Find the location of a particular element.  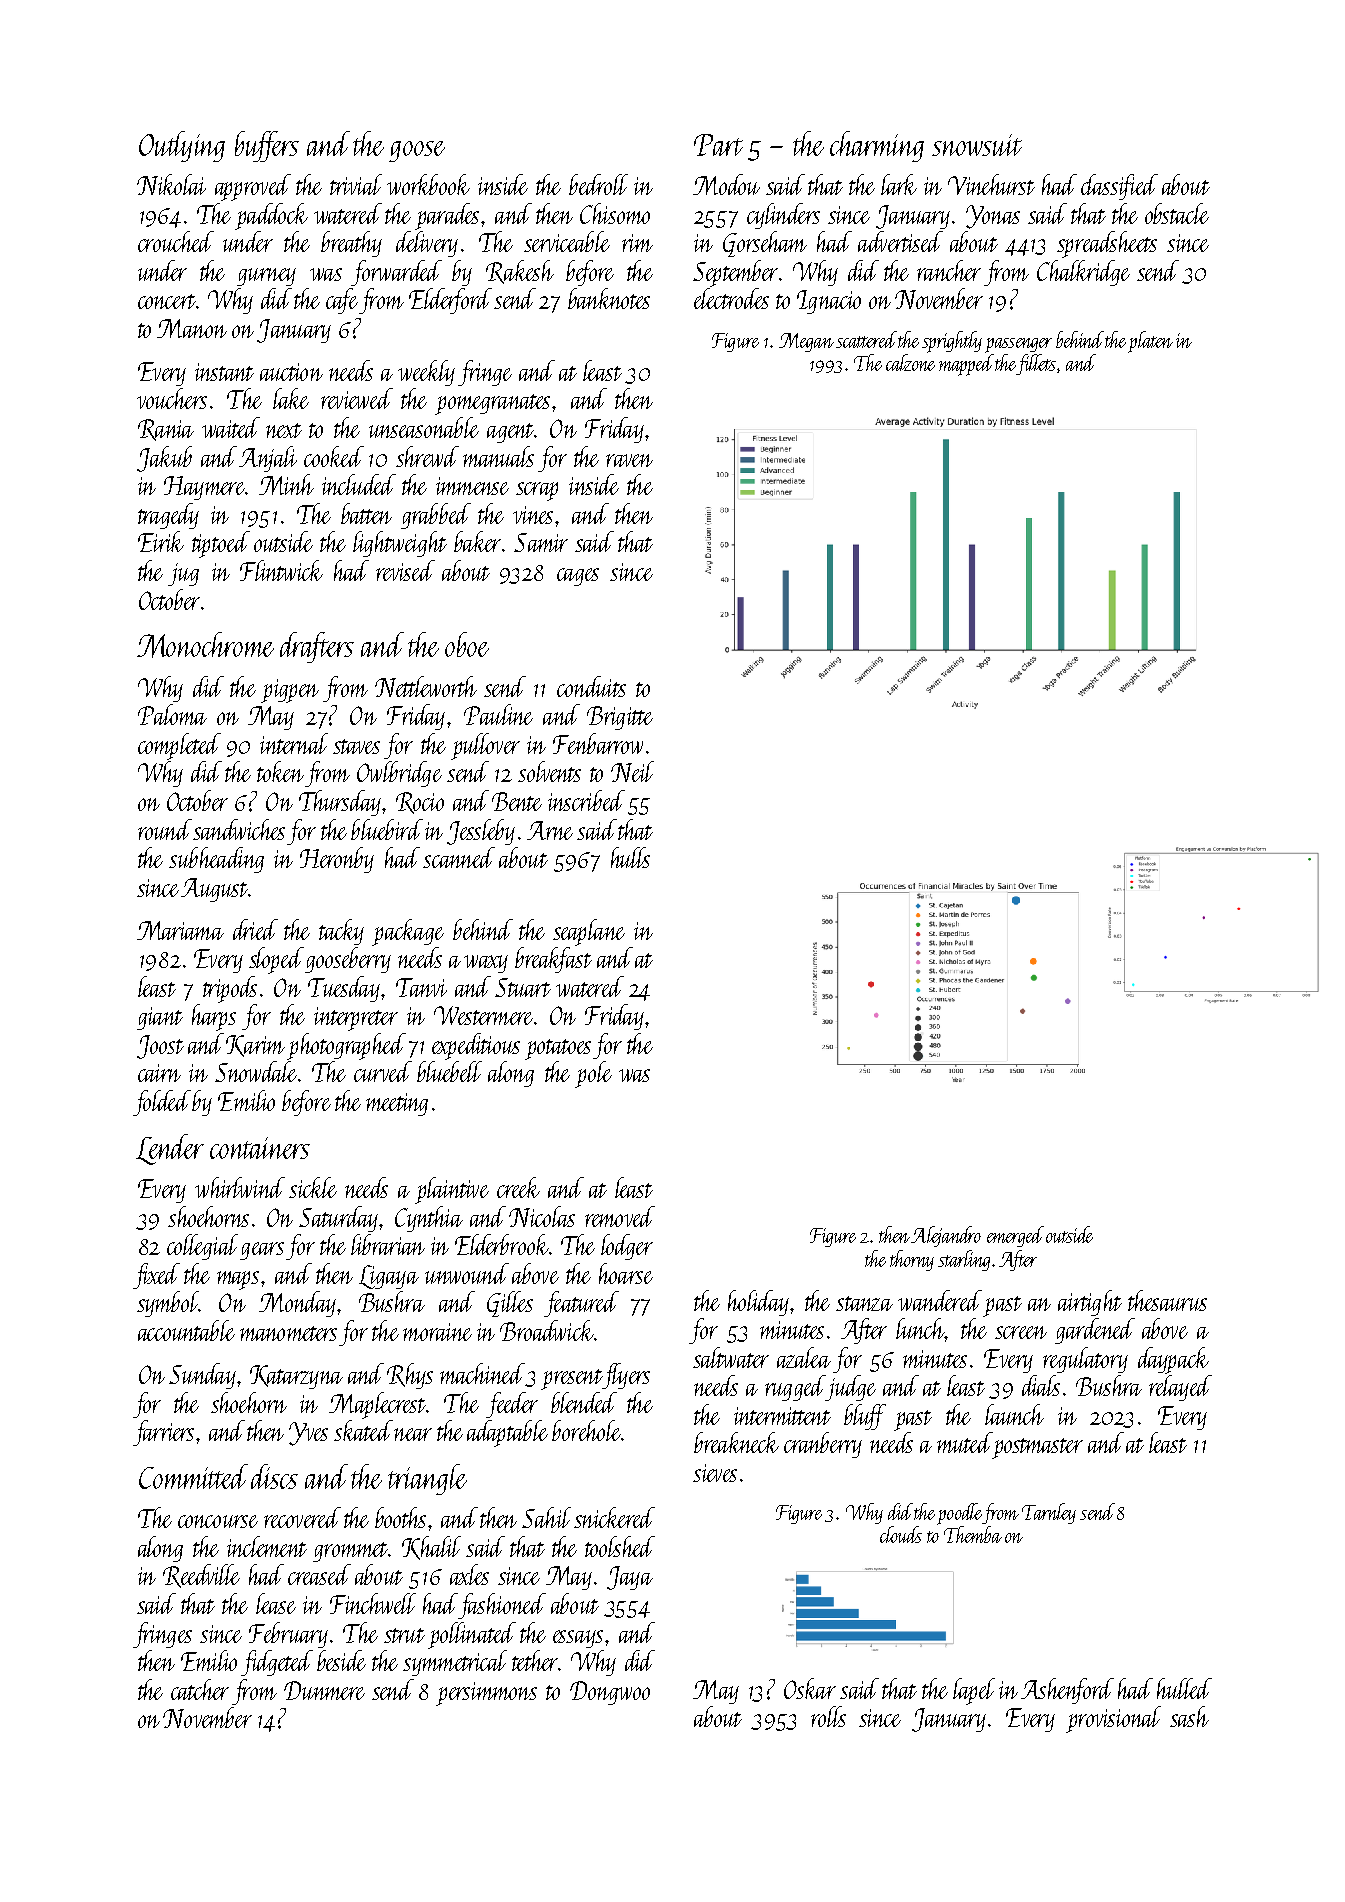

sieves is located at coordinates (715, 1473).
